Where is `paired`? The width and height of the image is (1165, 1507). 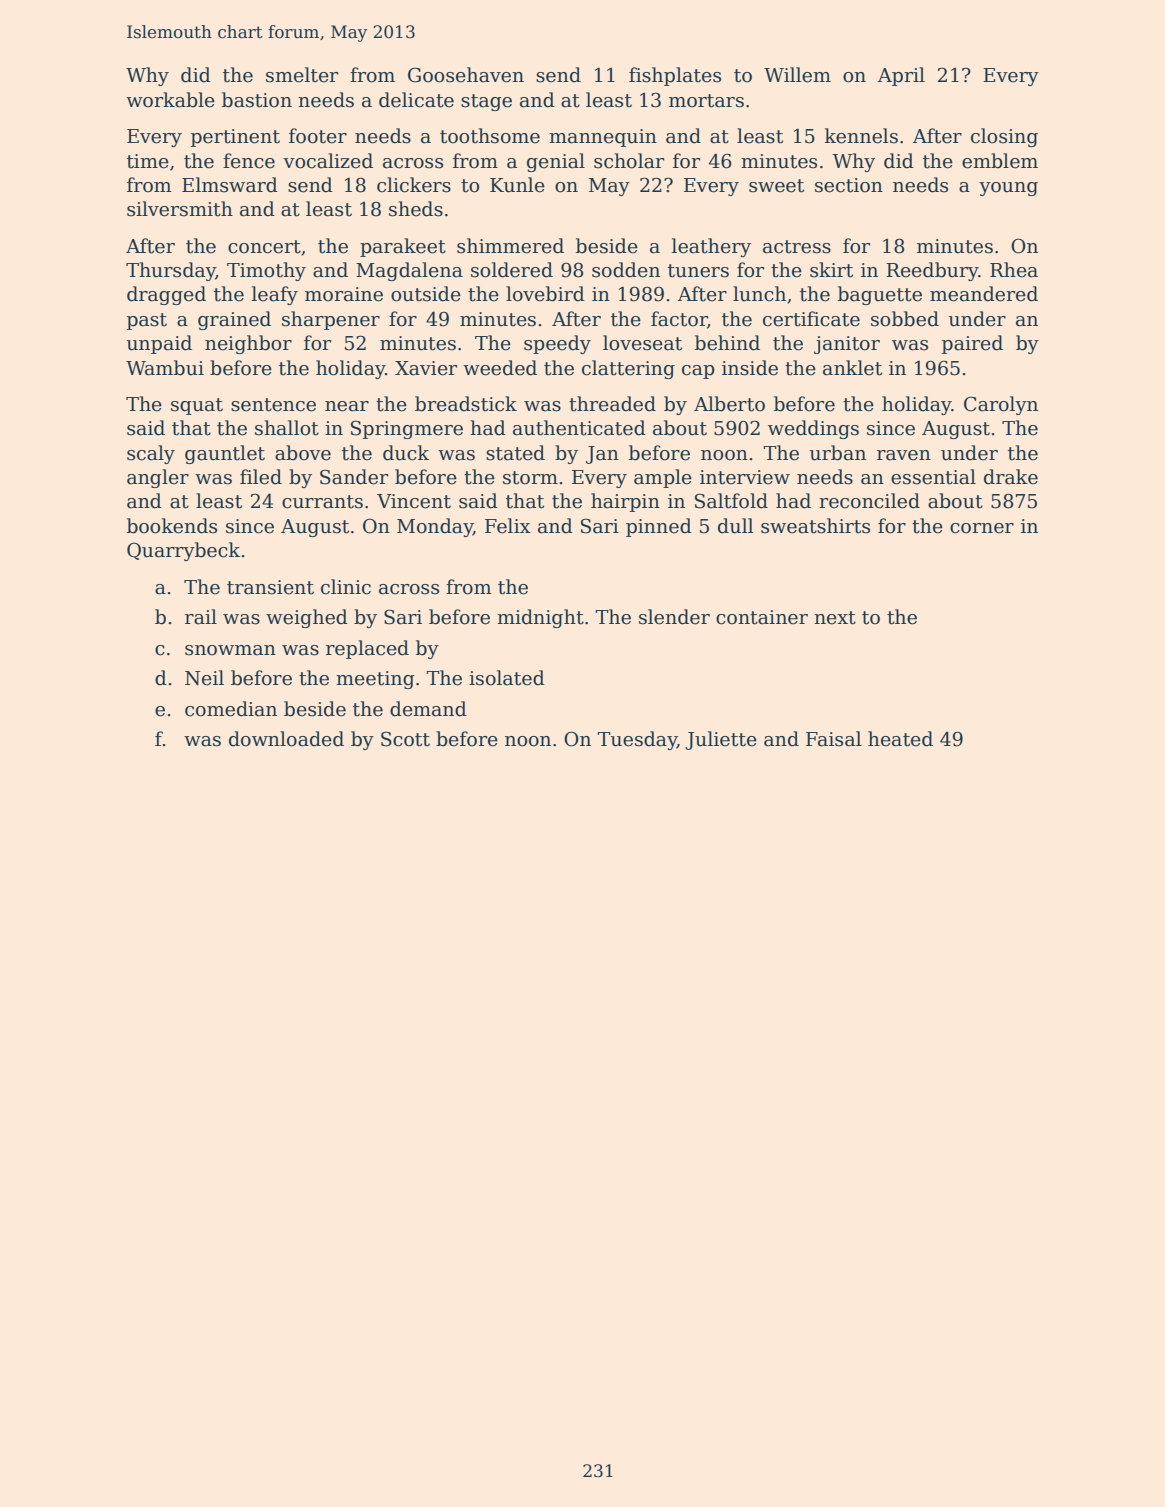
paired is located at coordinates (972, 344).
